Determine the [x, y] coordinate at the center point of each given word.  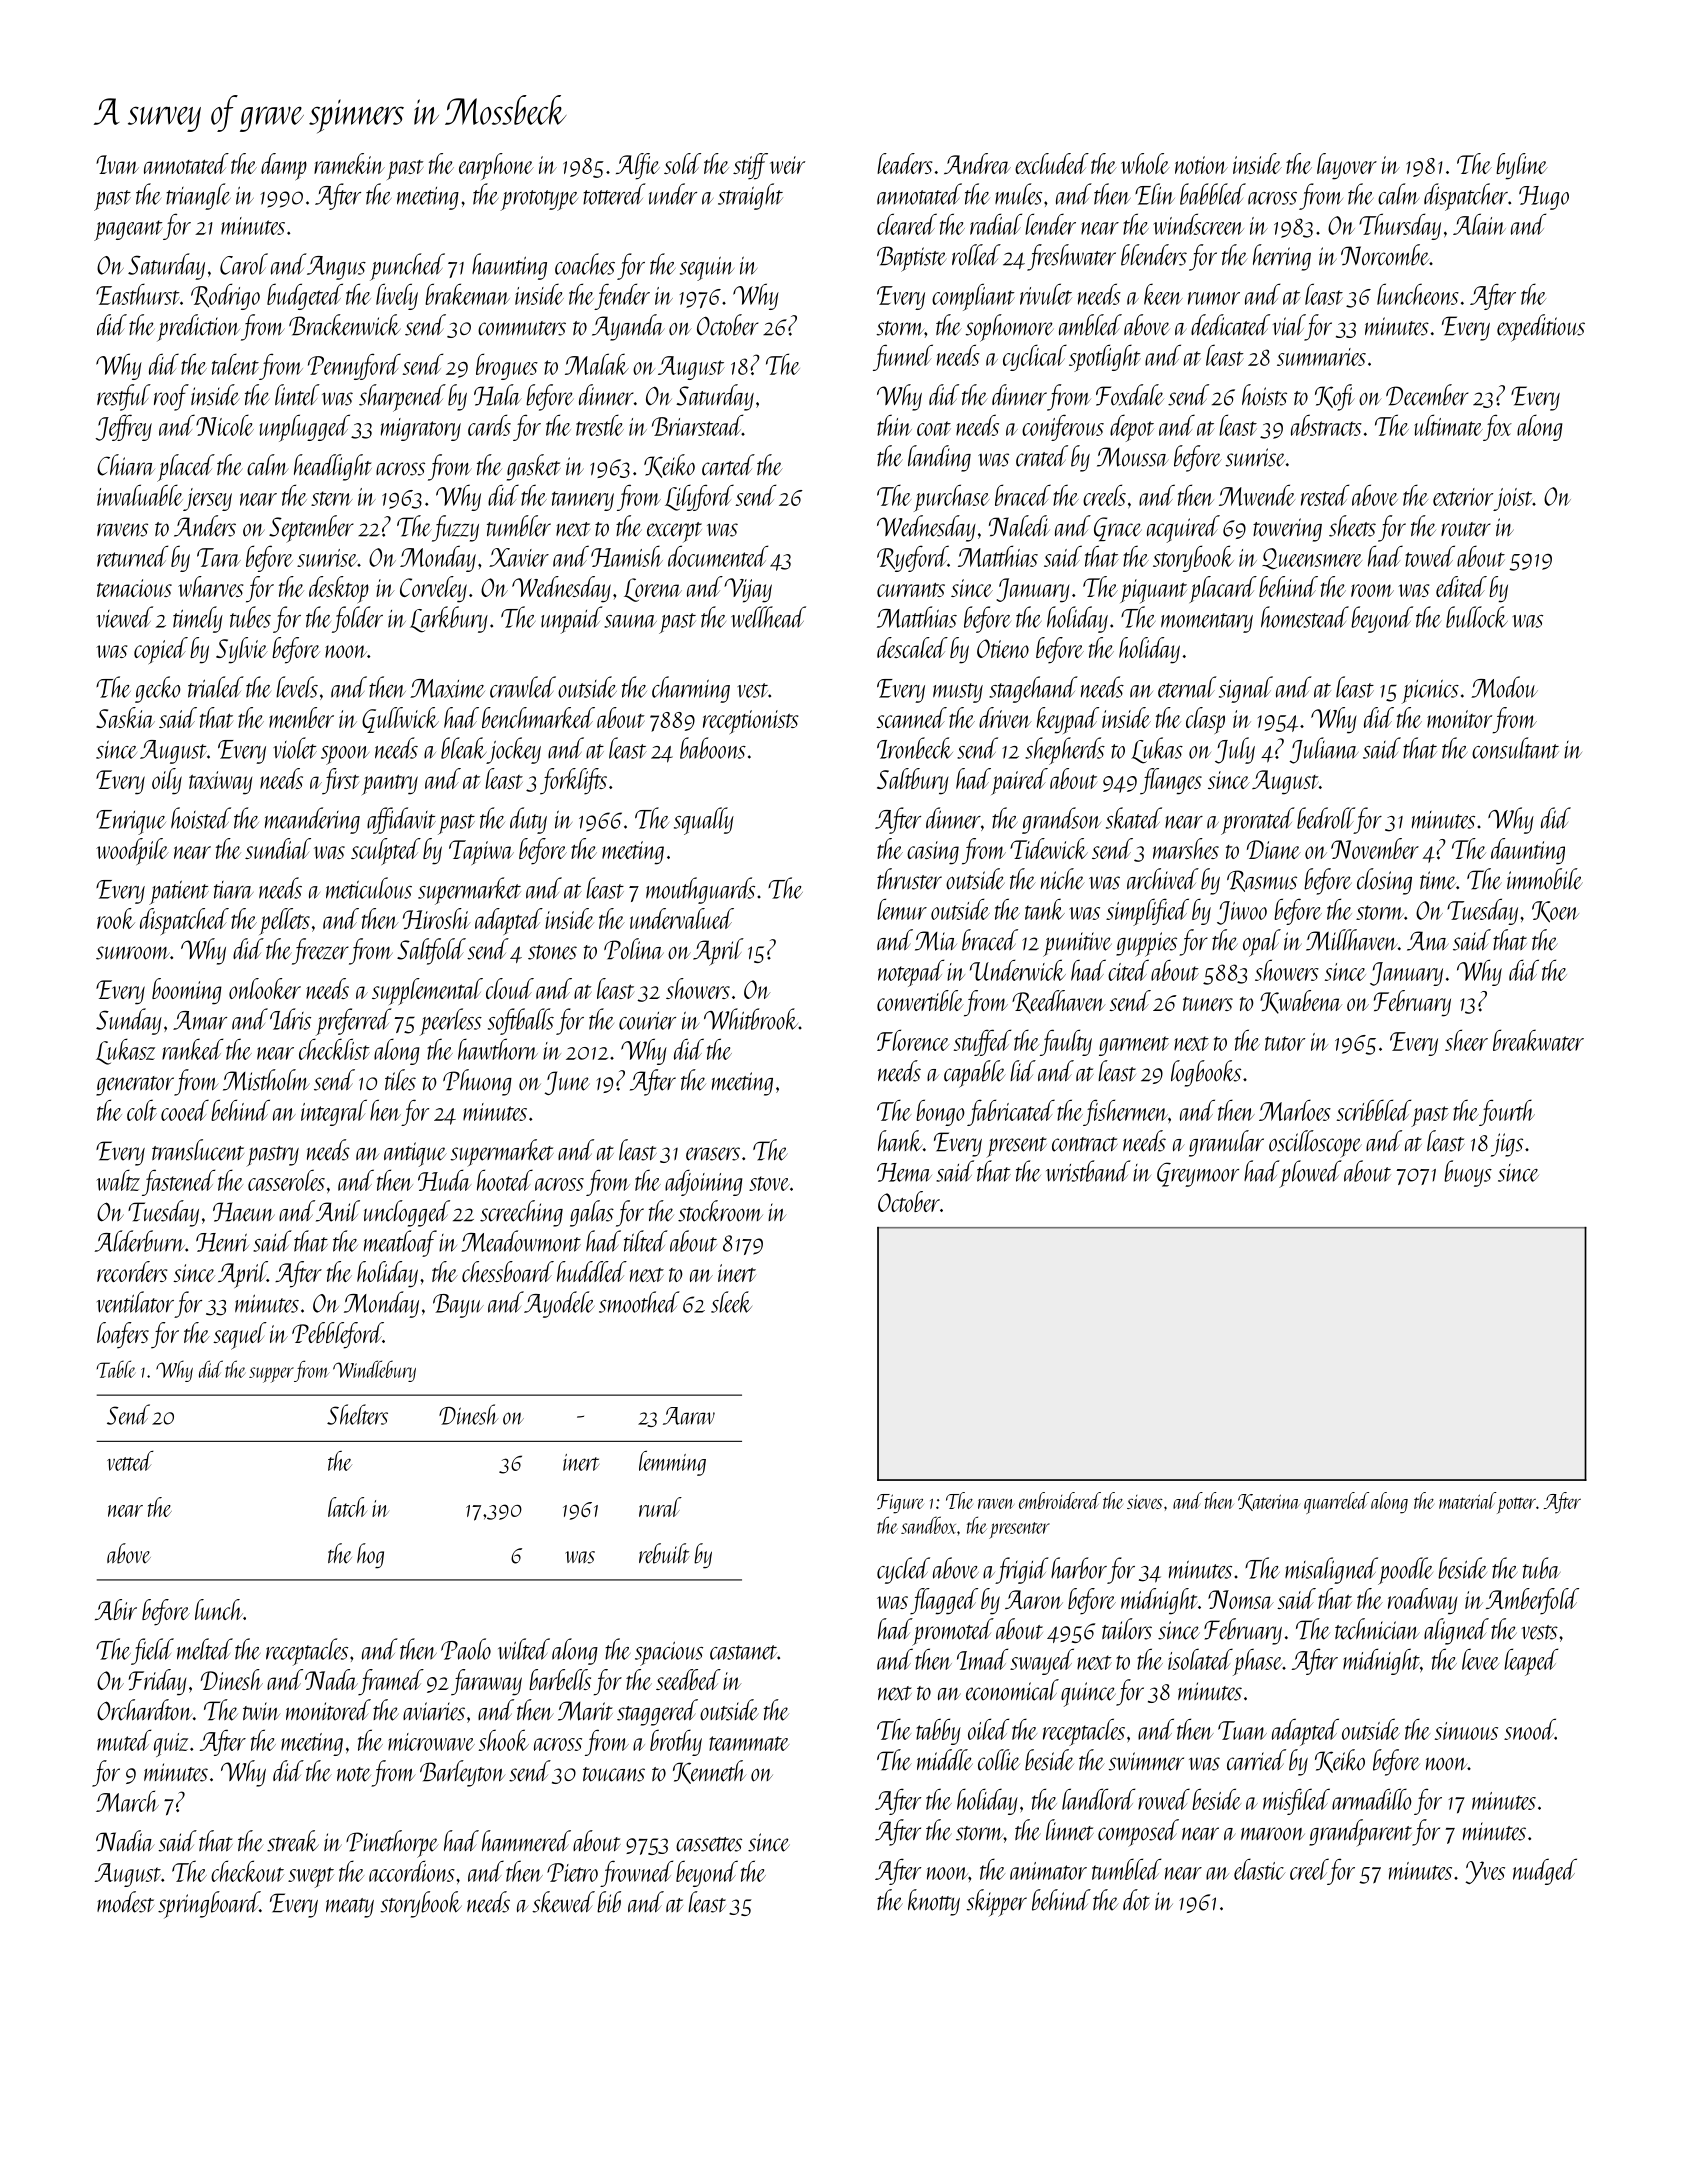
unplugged [304, 428]
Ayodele [559, 1304]
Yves [1485, 1872]
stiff [750, 166]
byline [1522, 166]
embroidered [1060, 1500]
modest [125, 1902]
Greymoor [1198, 1174]
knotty [934, 1902]
